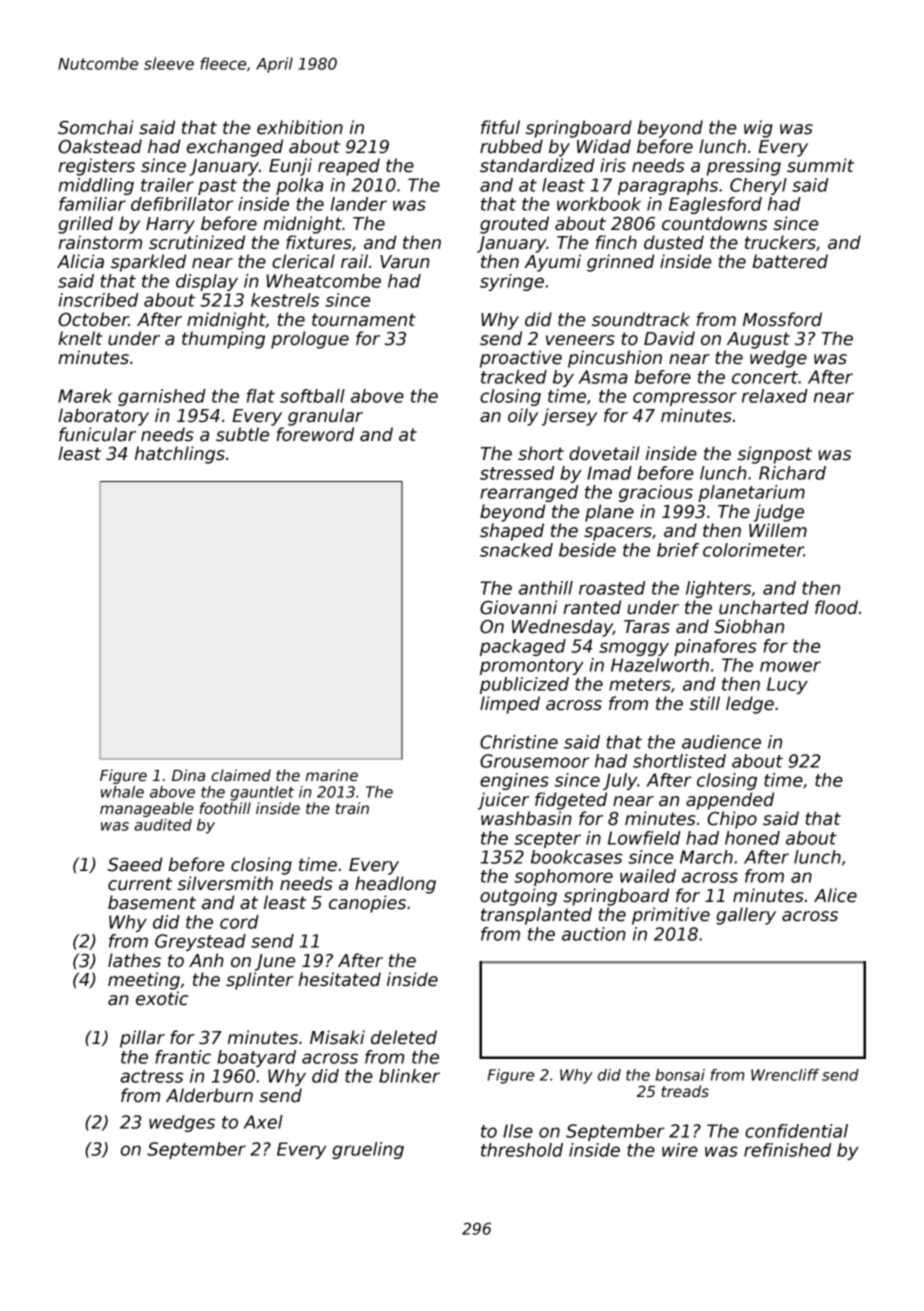 This screenshot has width=924, height=1311. Describe the element at coordinates (207, 282) in the screenshot. I see `display` at that location.
